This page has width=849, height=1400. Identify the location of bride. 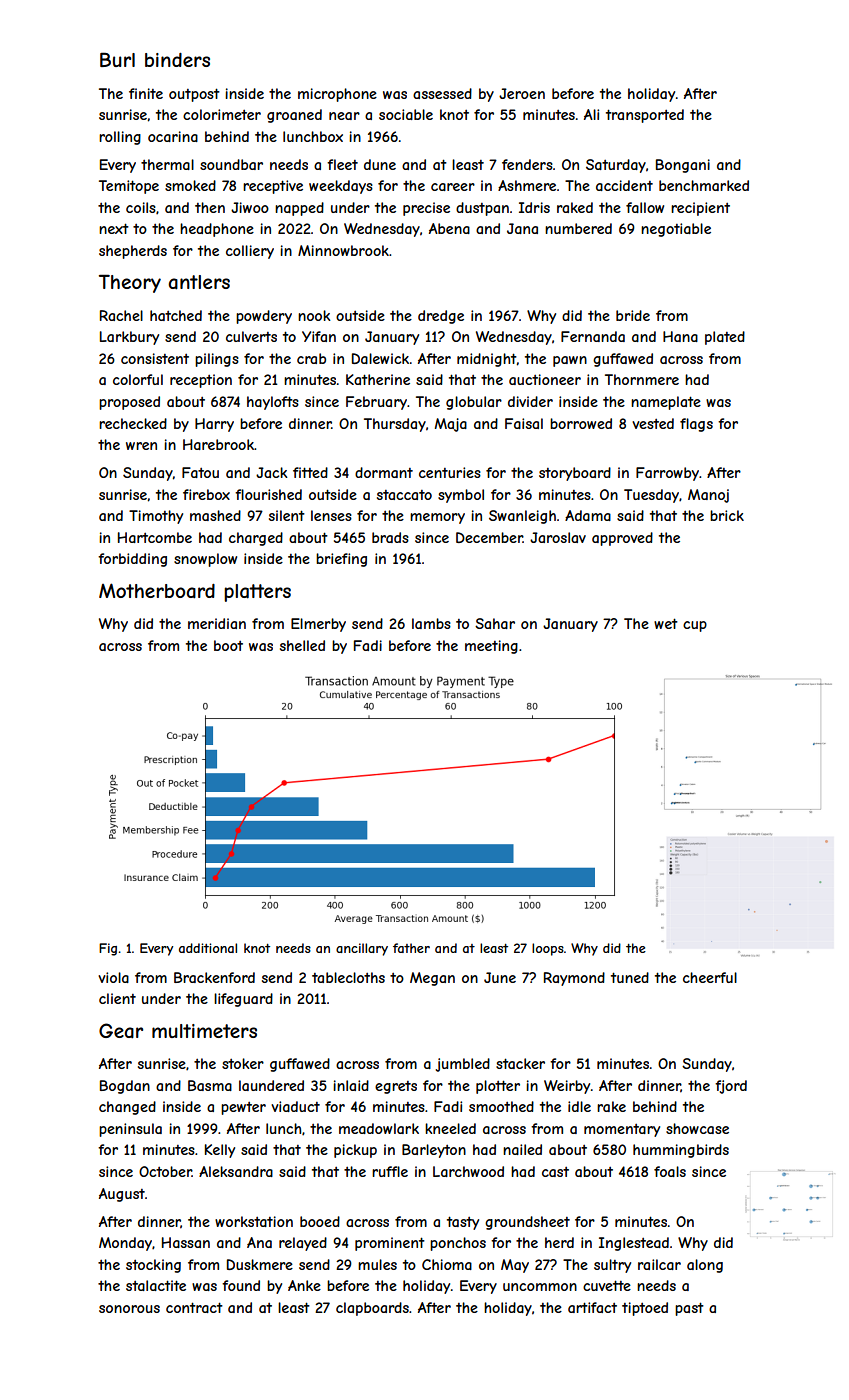
(633, 315).
